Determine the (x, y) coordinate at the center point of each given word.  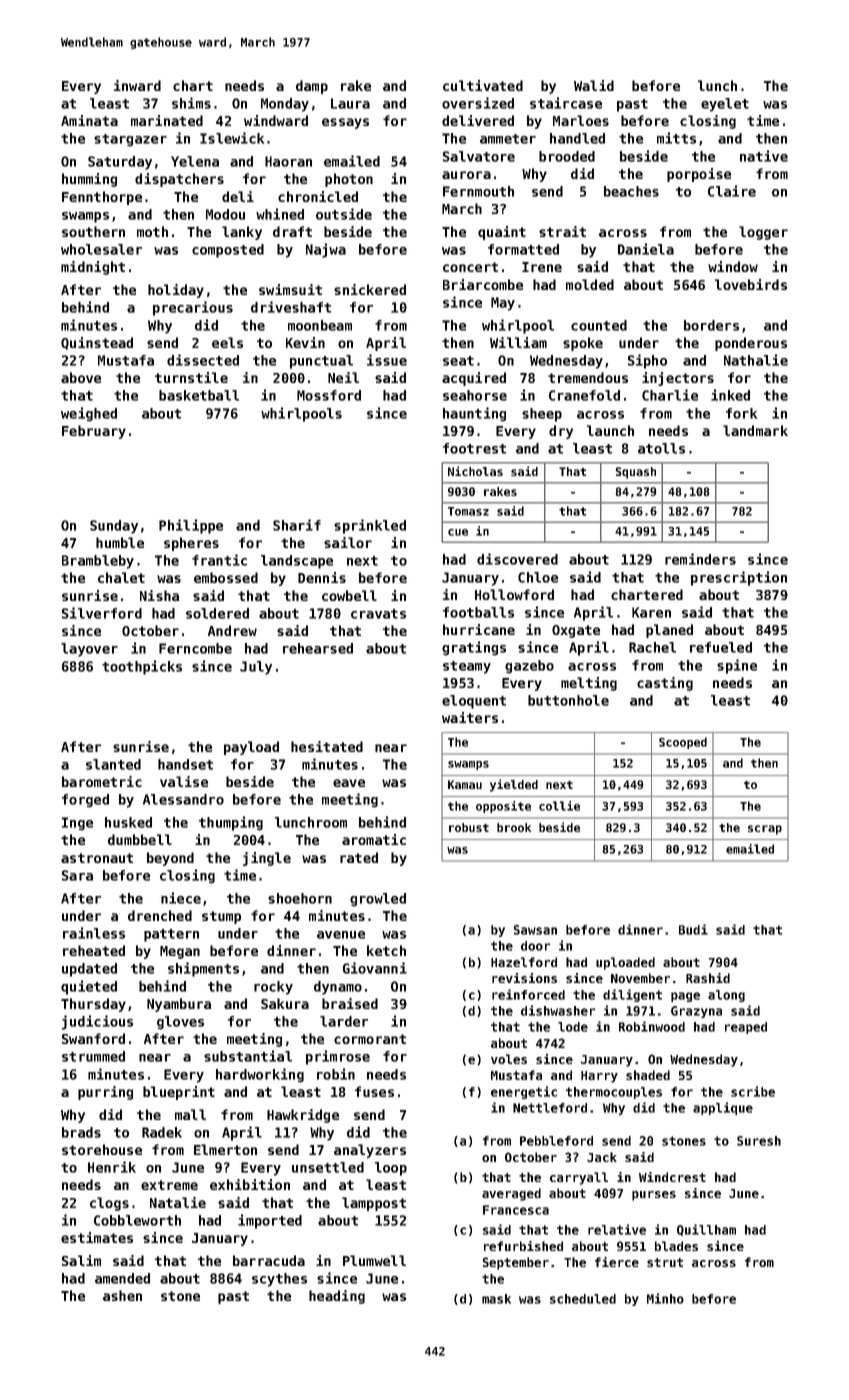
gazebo (529, 667)
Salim (81, 1260)
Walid (594, 85)
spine (737, 666)
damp (312, 87)
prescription (739, 578)
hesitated (327, 746)
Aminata (89, 120)
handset (185, 764)
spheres (191, 544)
